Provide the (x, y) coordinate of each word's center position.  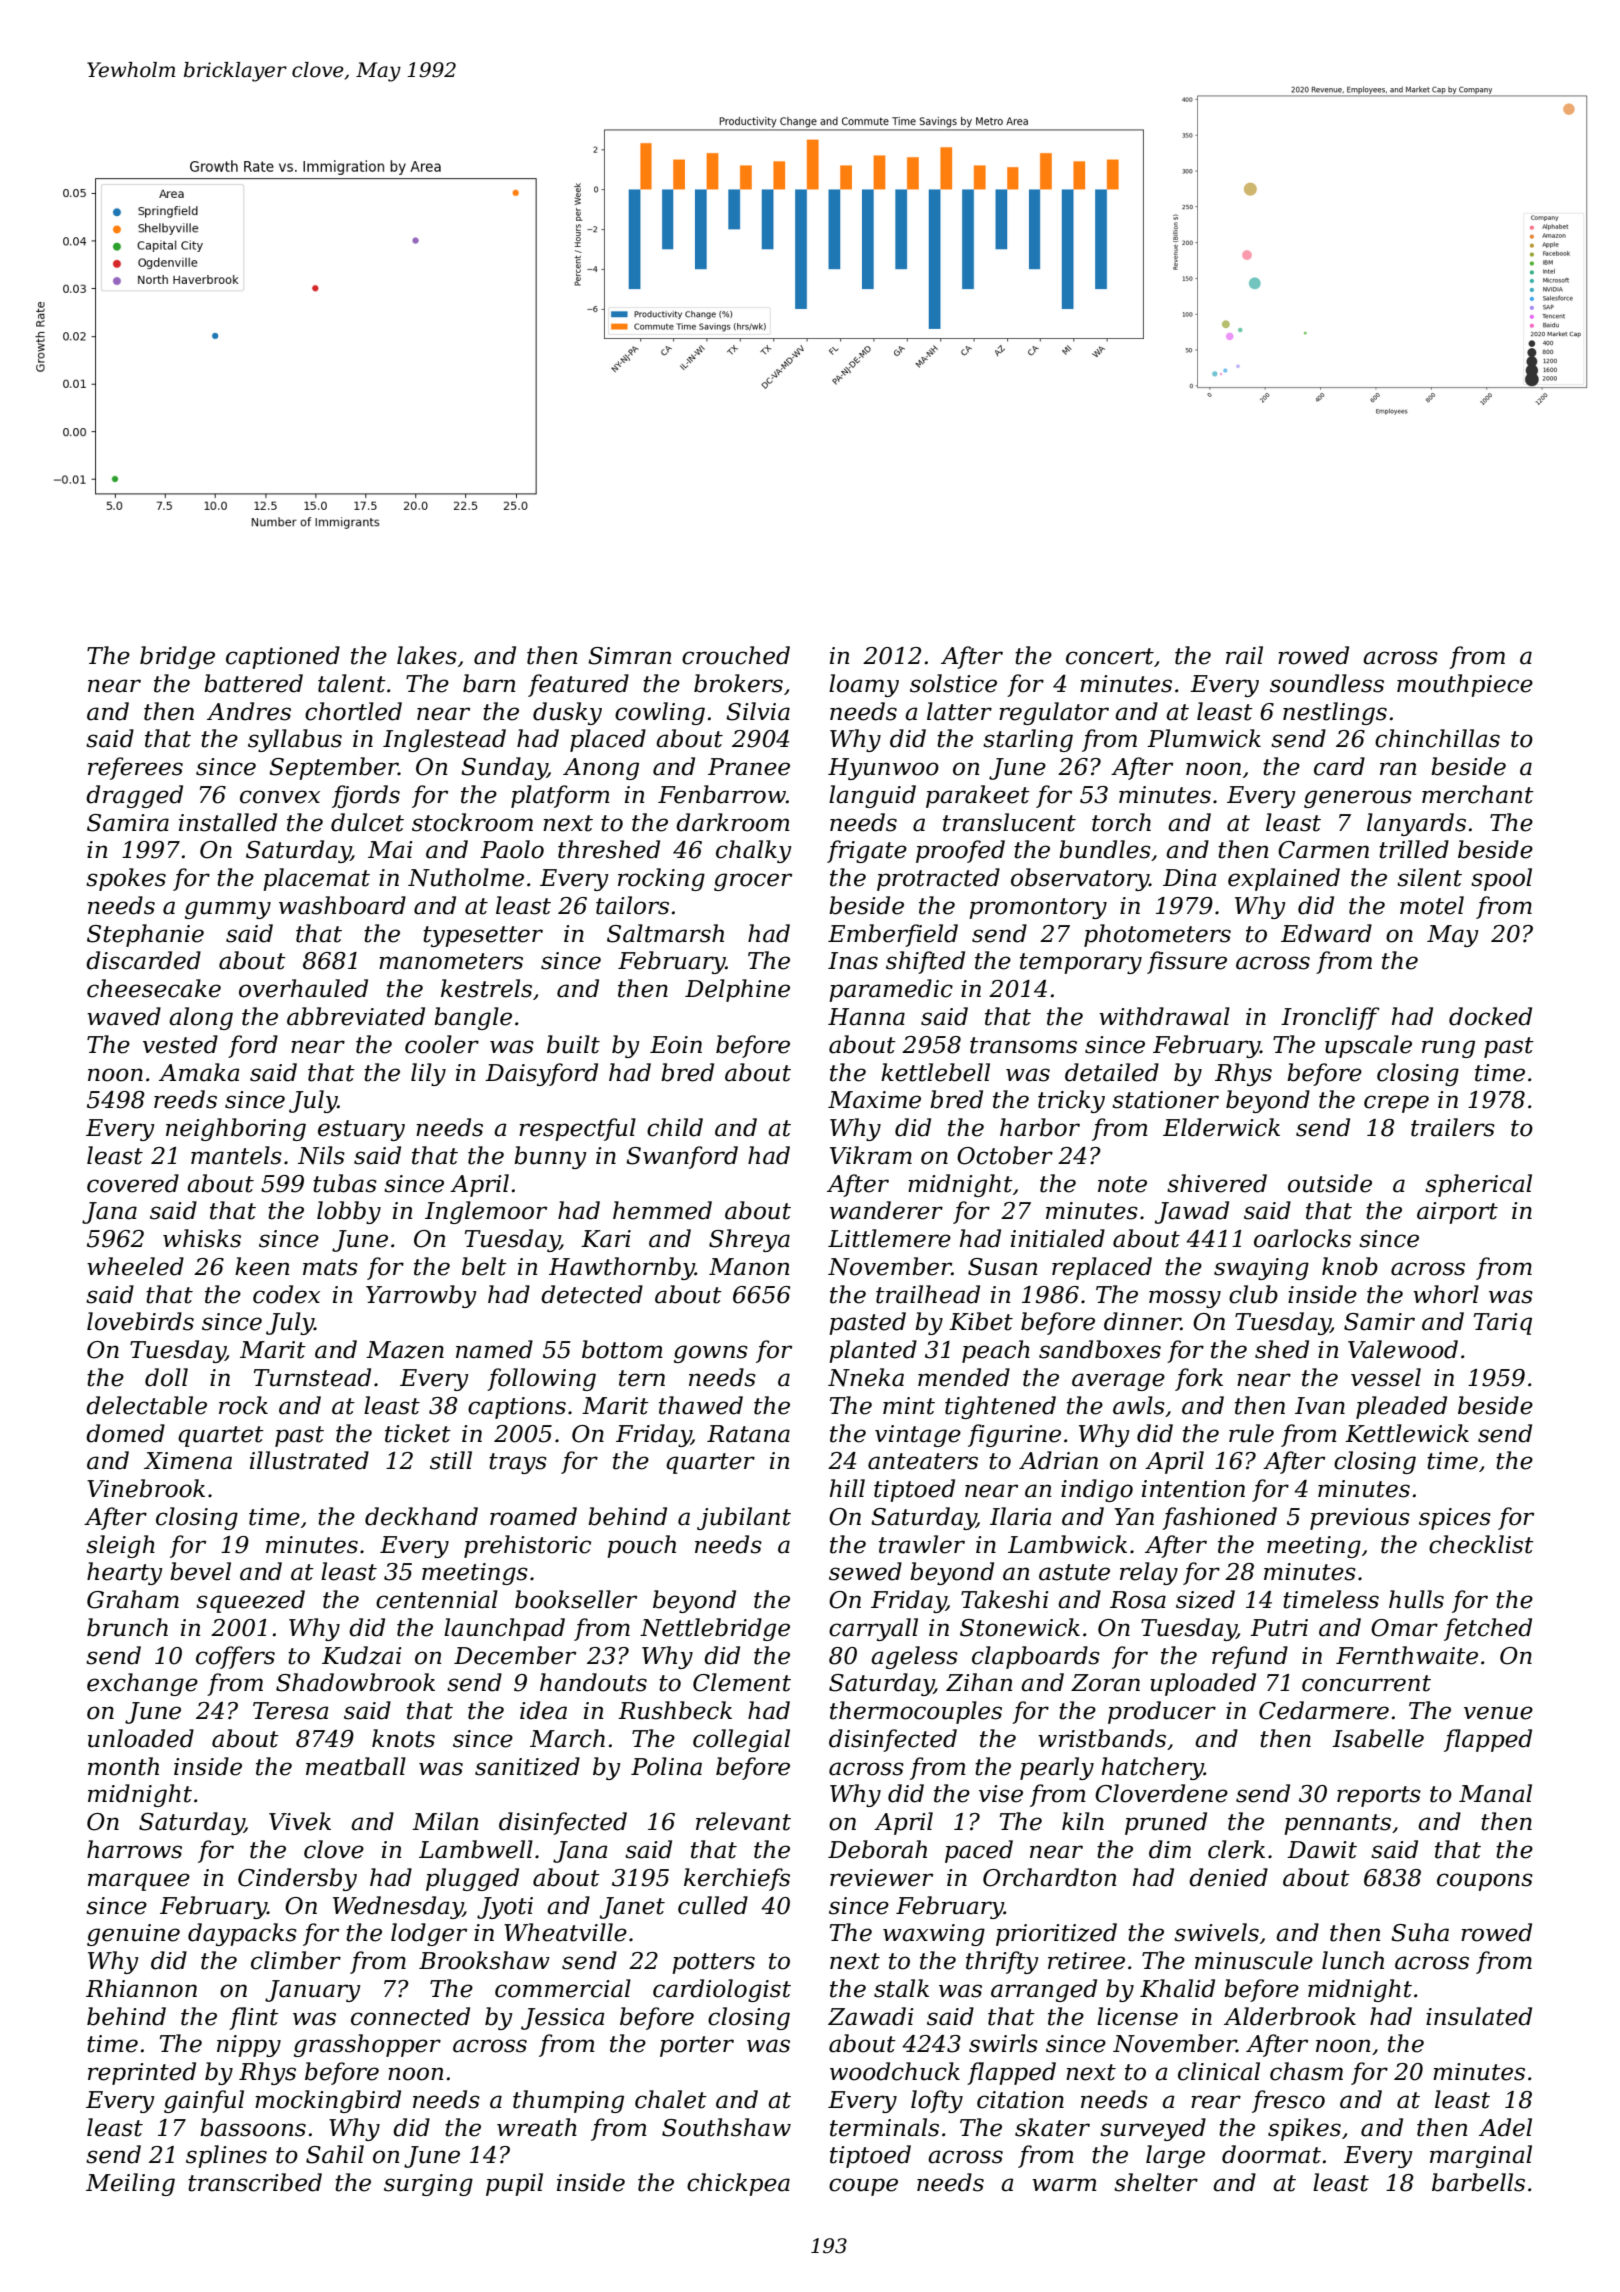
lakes (427, 655)
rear (1216, 2102)
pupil (514, 2184)
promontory (1038, 908)
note (1122, 1184)
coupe (863, 2187)
